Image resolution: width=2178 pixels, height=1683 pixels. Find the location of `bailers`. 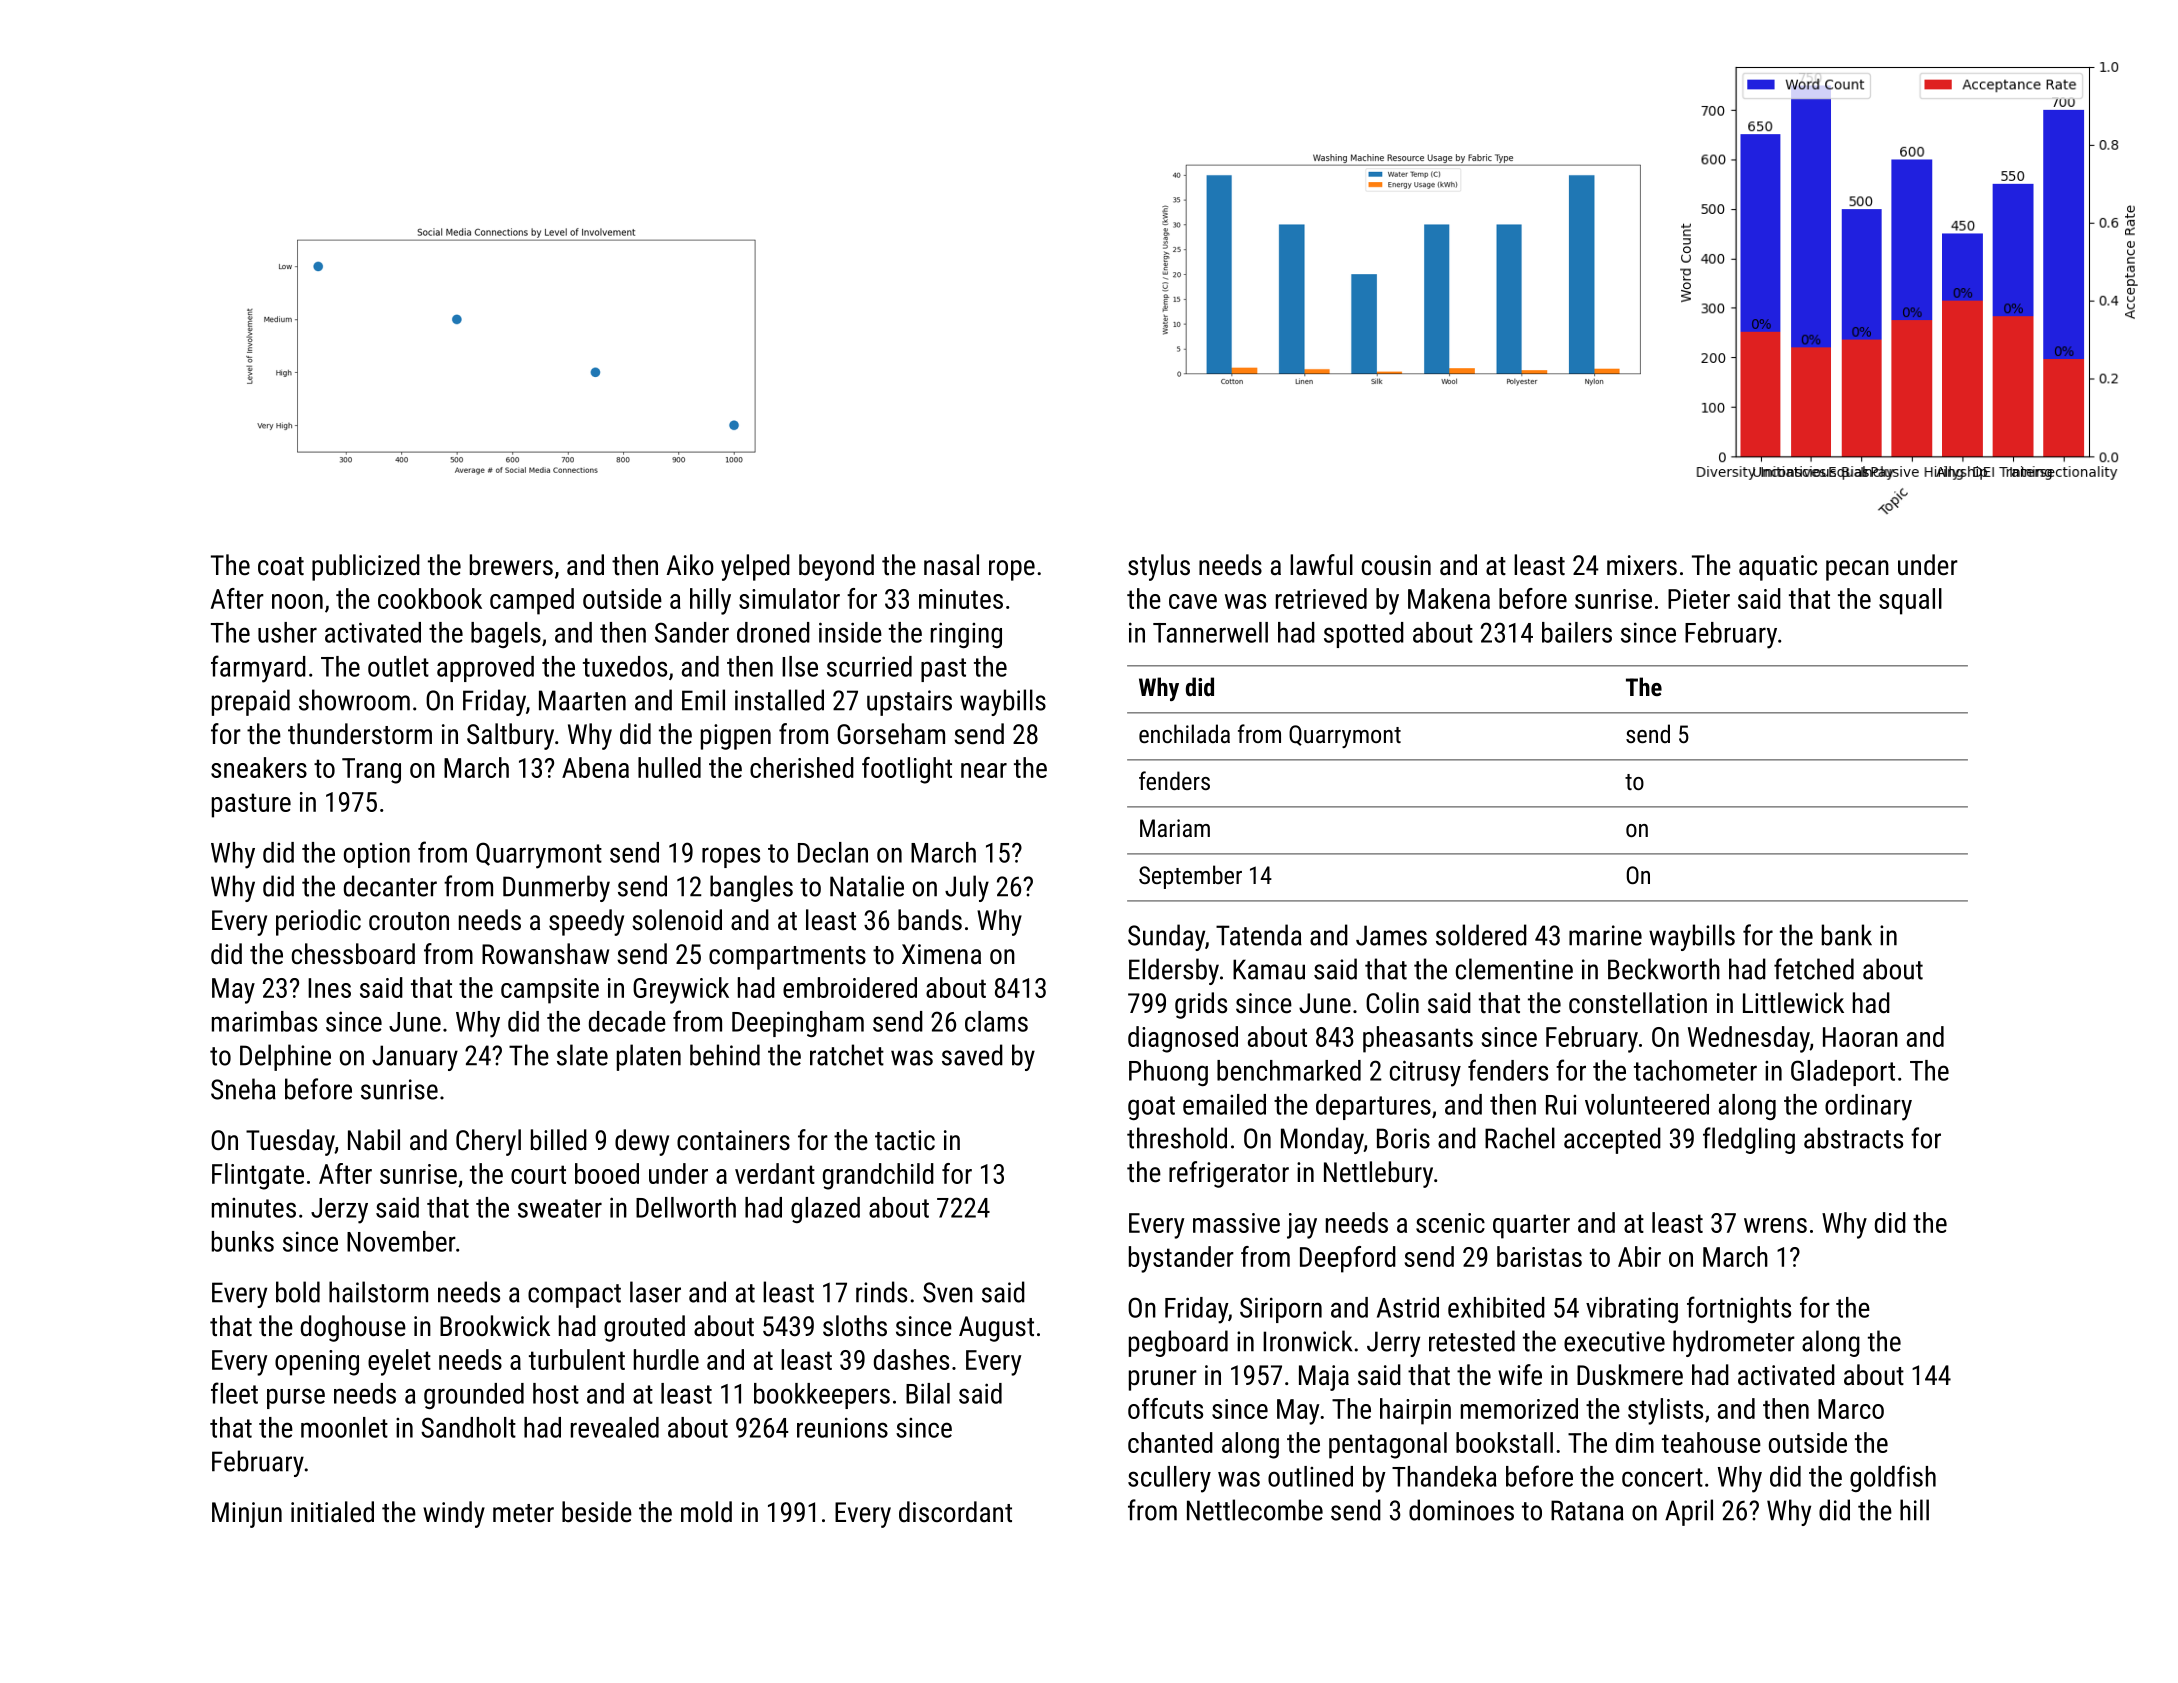

bailers is located at coordinates (1577, 632).
